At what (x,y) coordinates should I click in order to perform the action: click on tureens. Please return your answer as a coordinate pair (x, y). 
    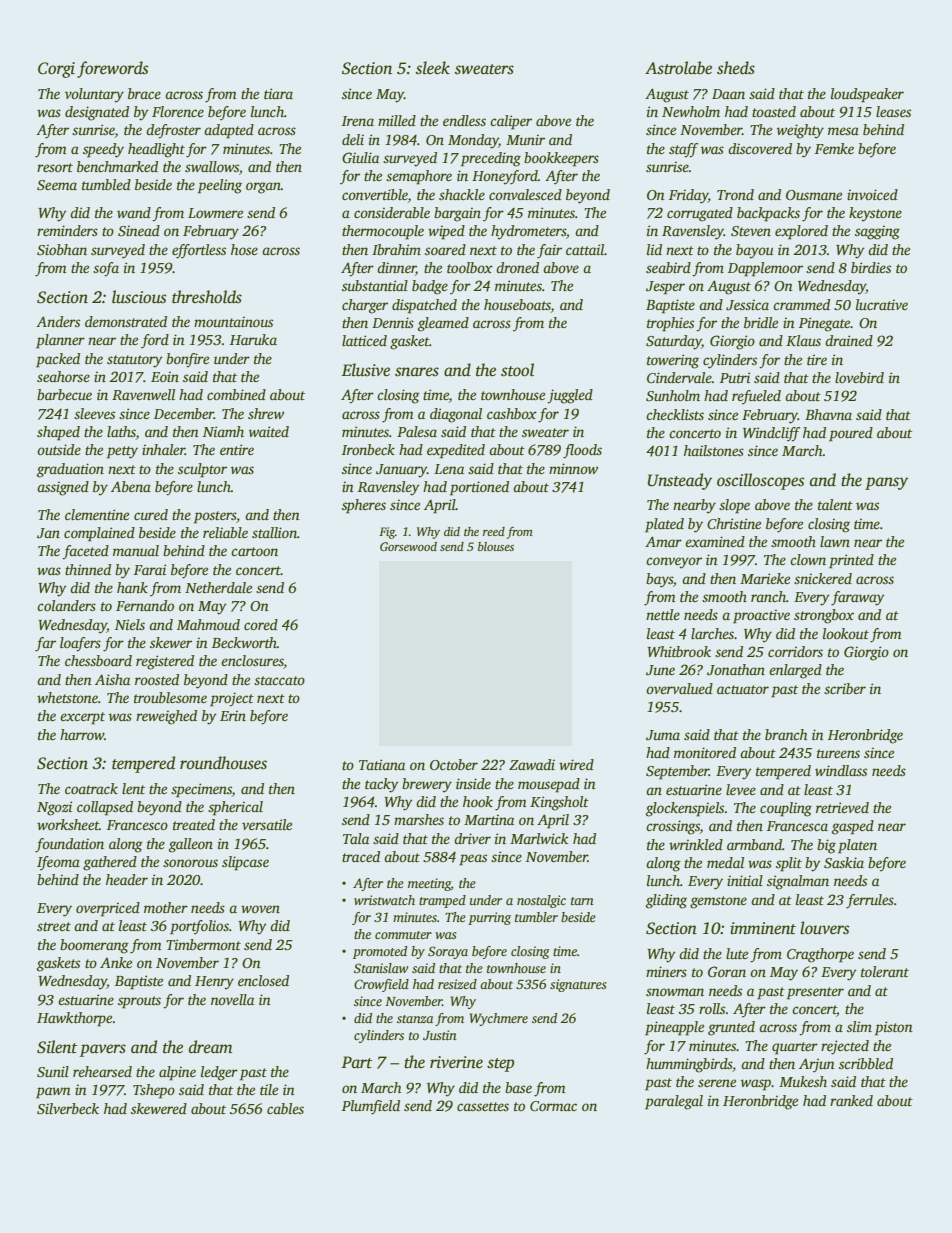
    Looking at the image, I should click on (838, 753).
